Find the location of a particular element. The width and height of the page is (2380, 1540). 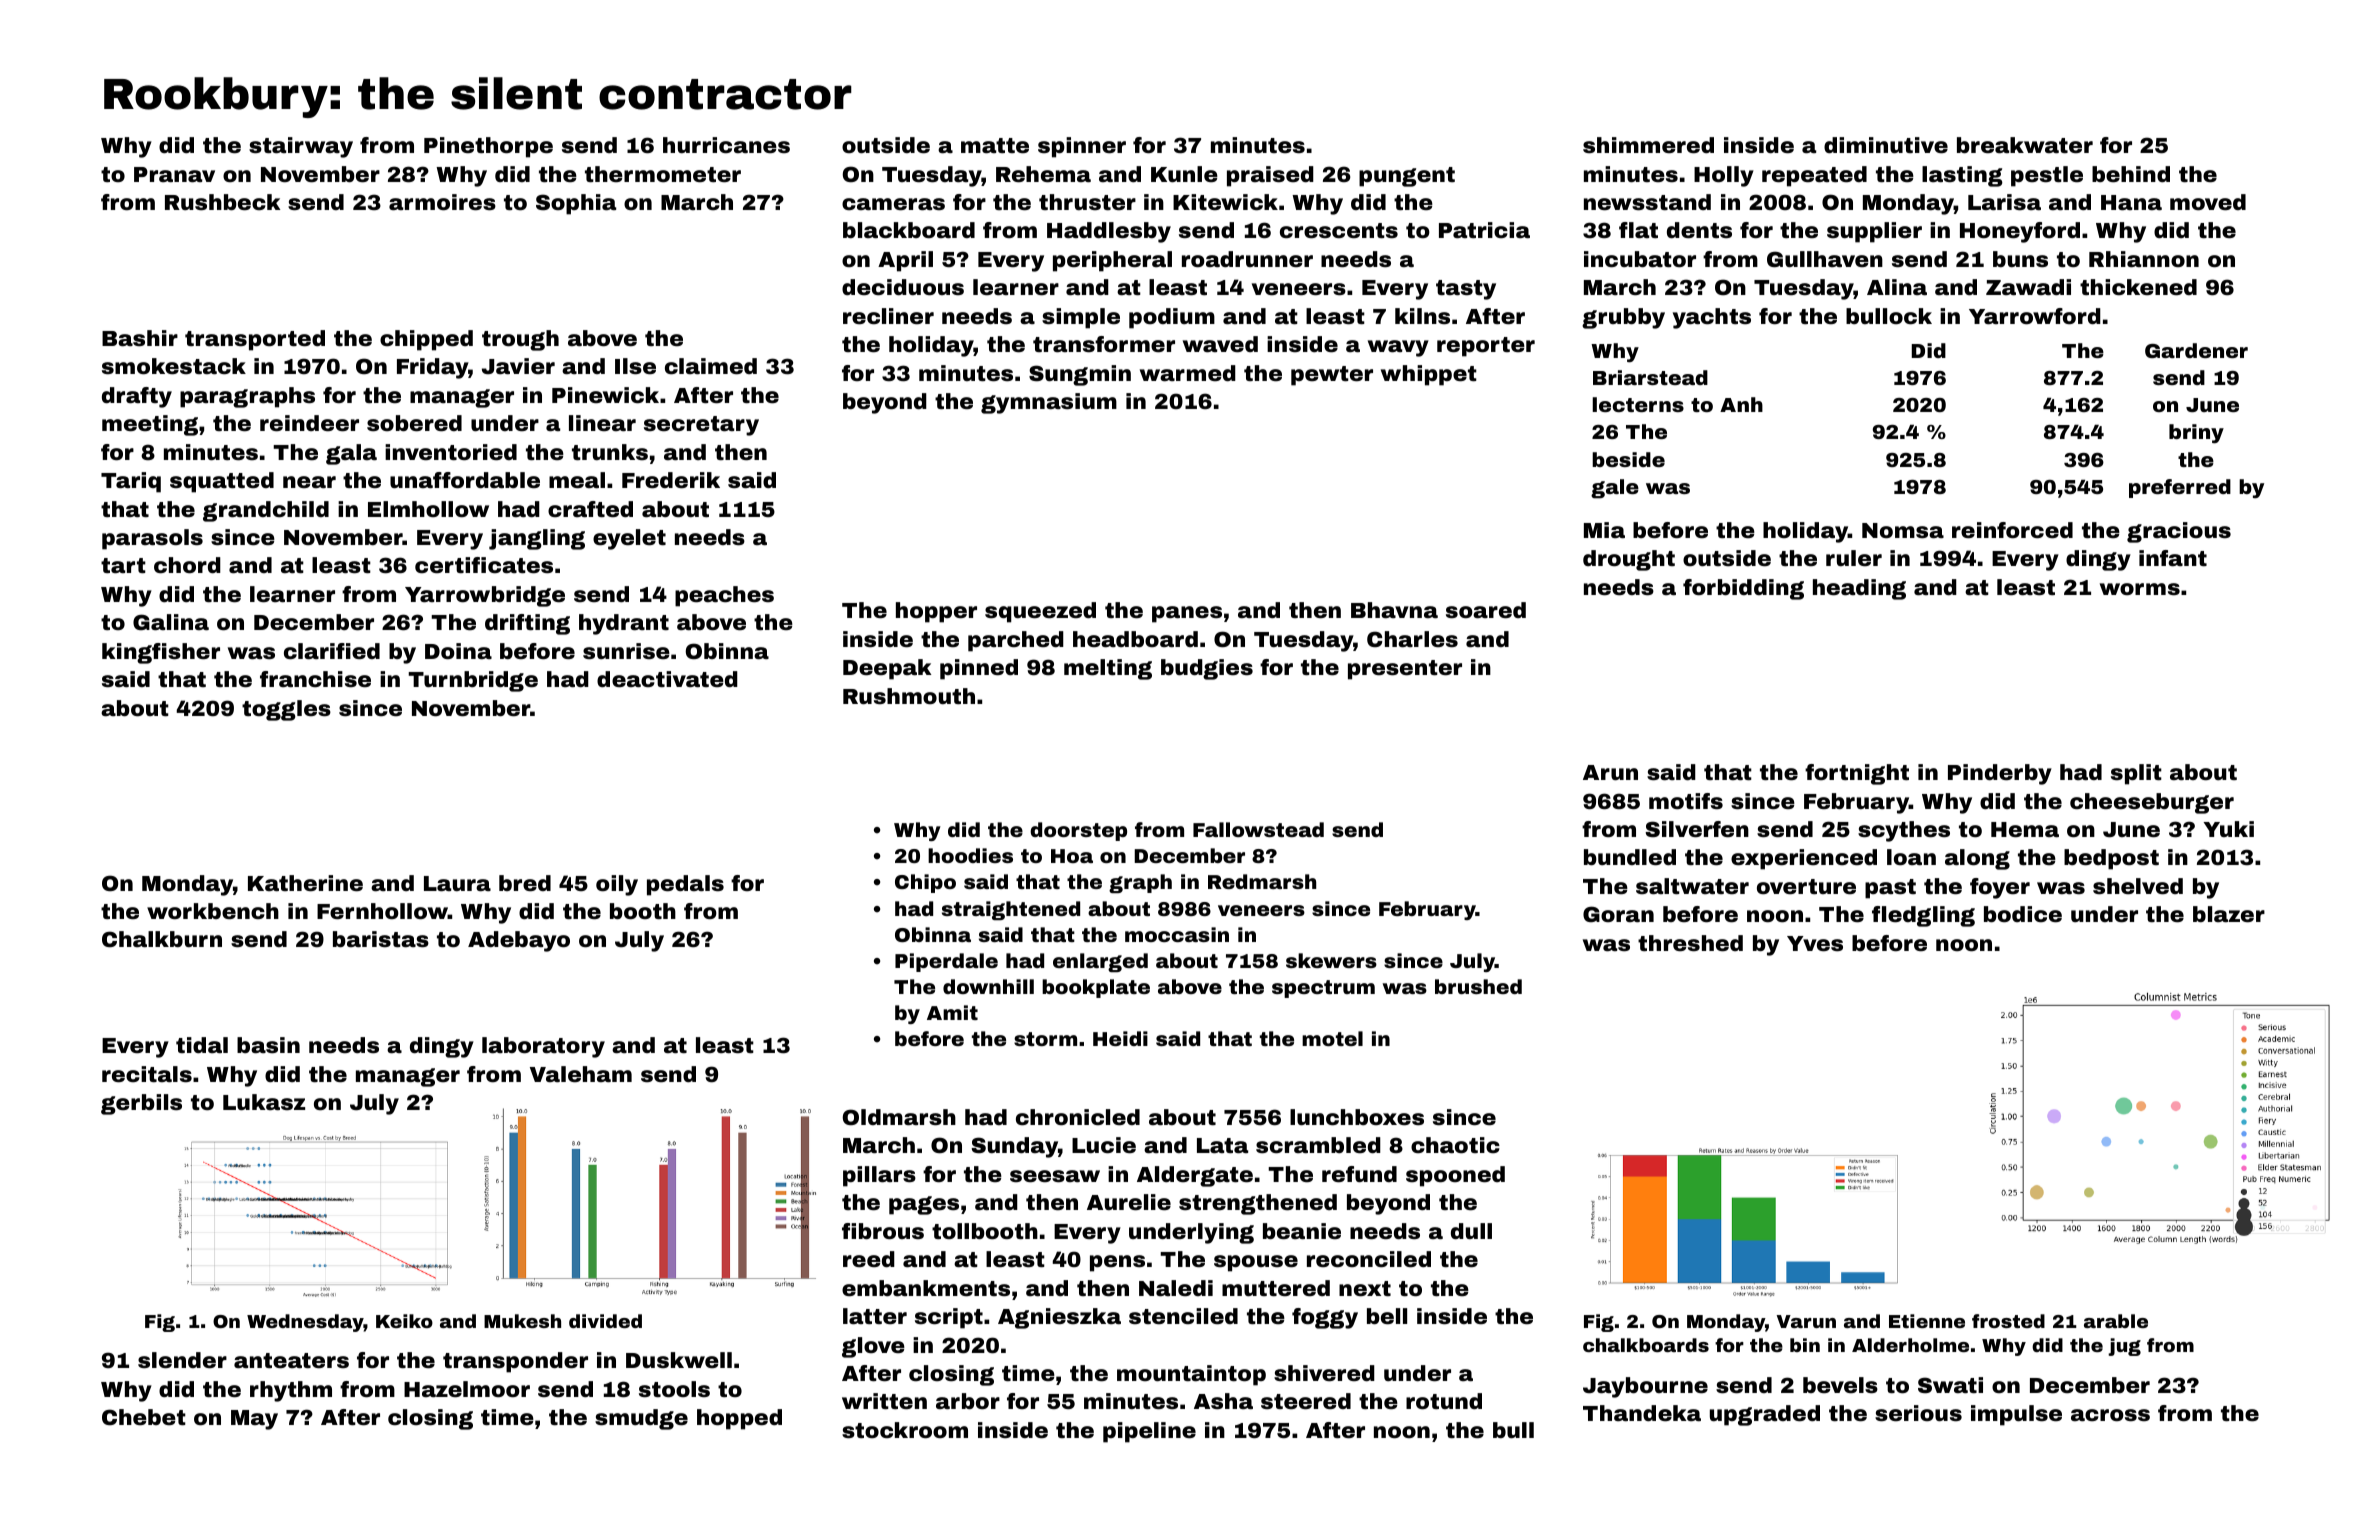

Silverfen is located at coordinates (1697, 829).
